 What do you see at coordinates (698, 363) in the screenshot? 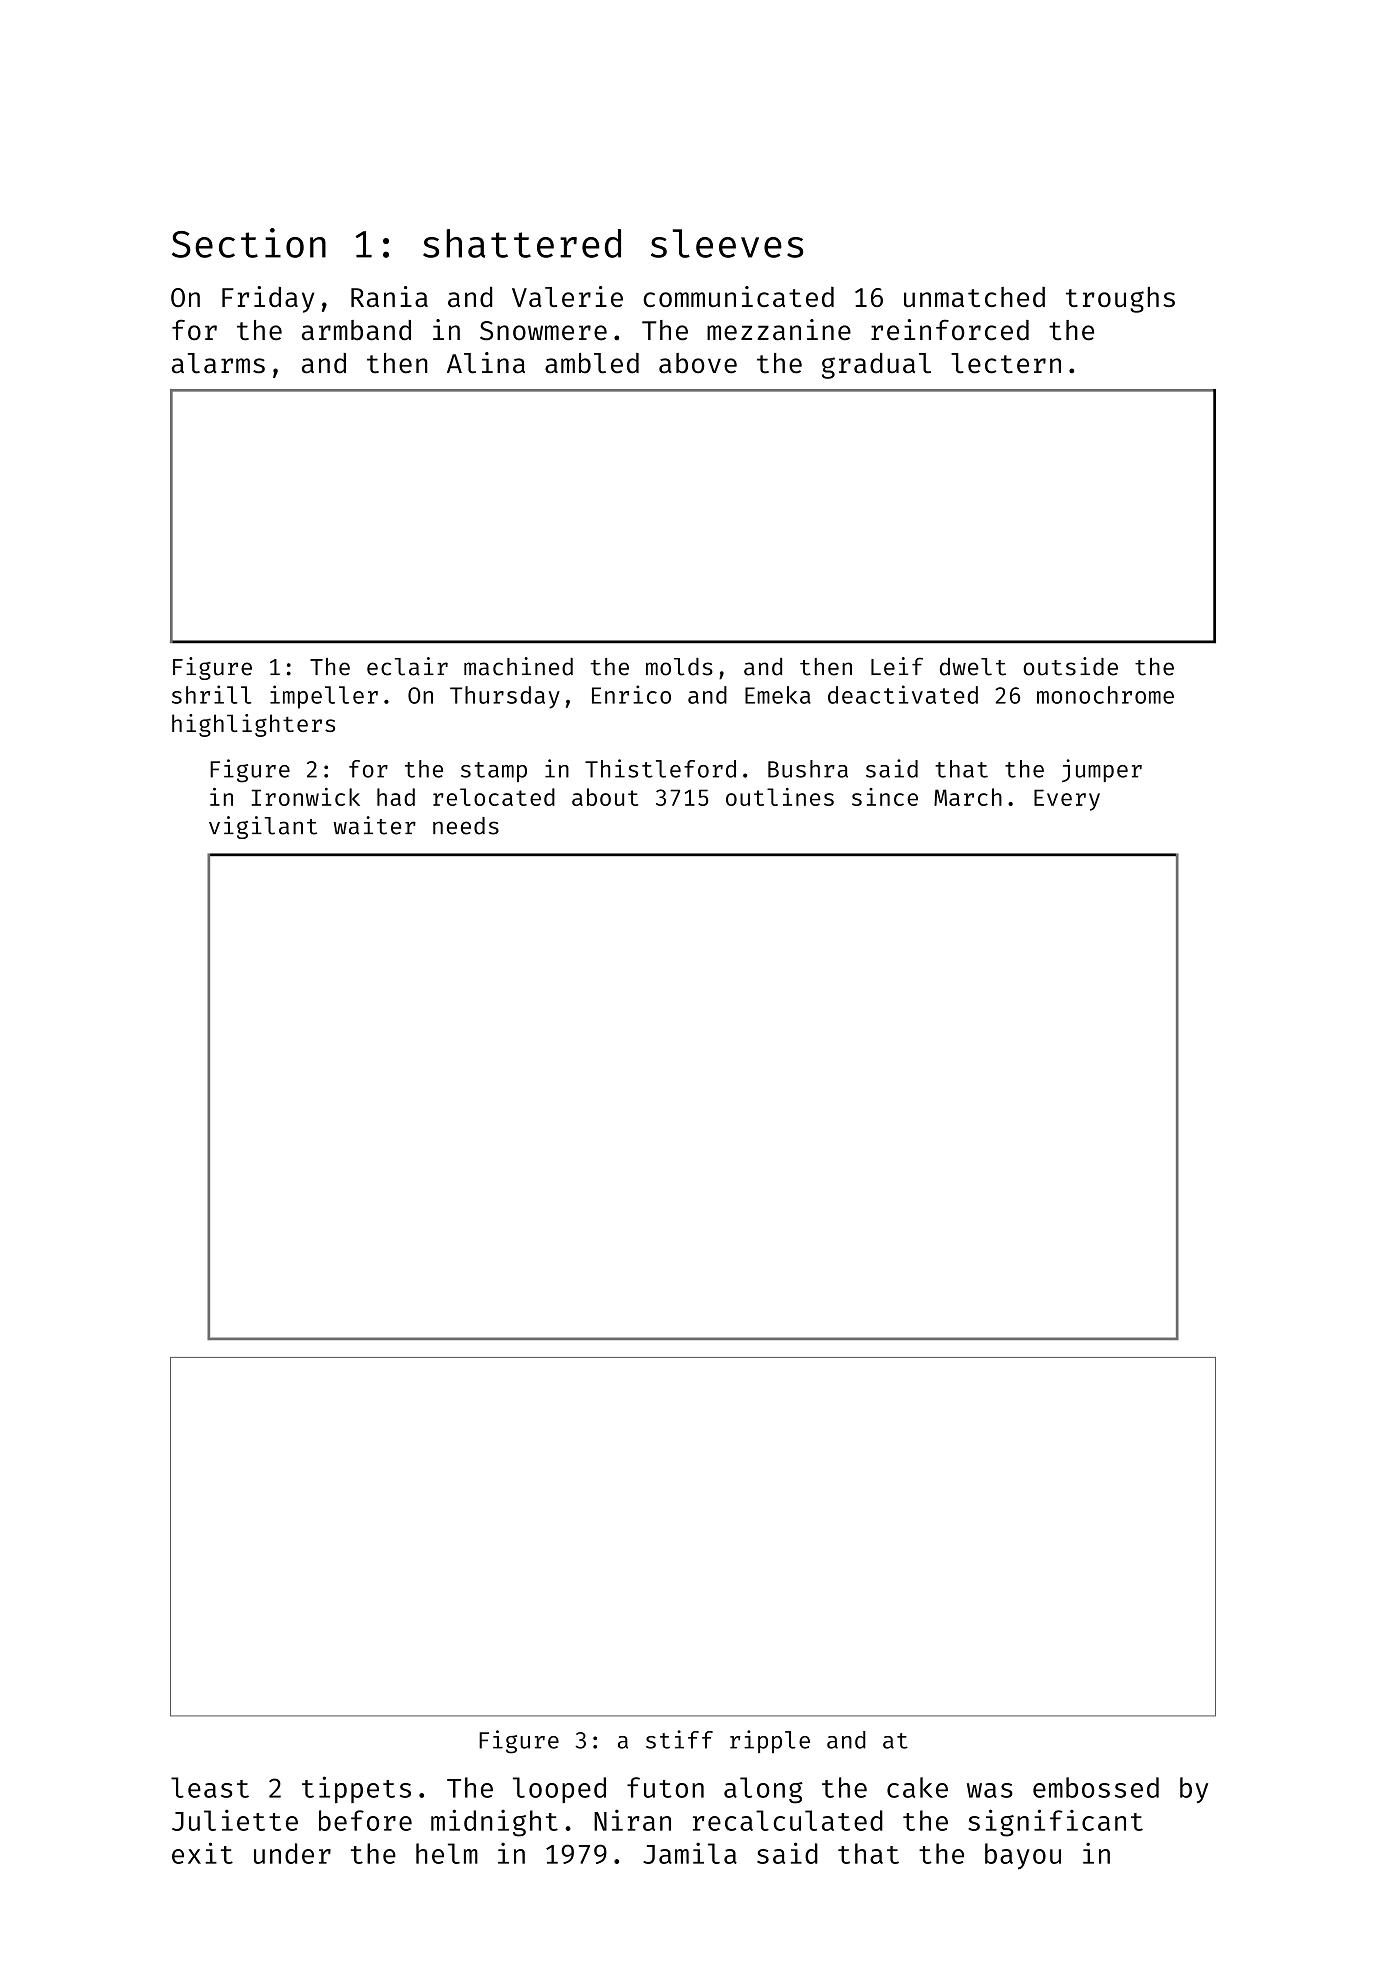
I see `above` at bounding box center [698, 363].
